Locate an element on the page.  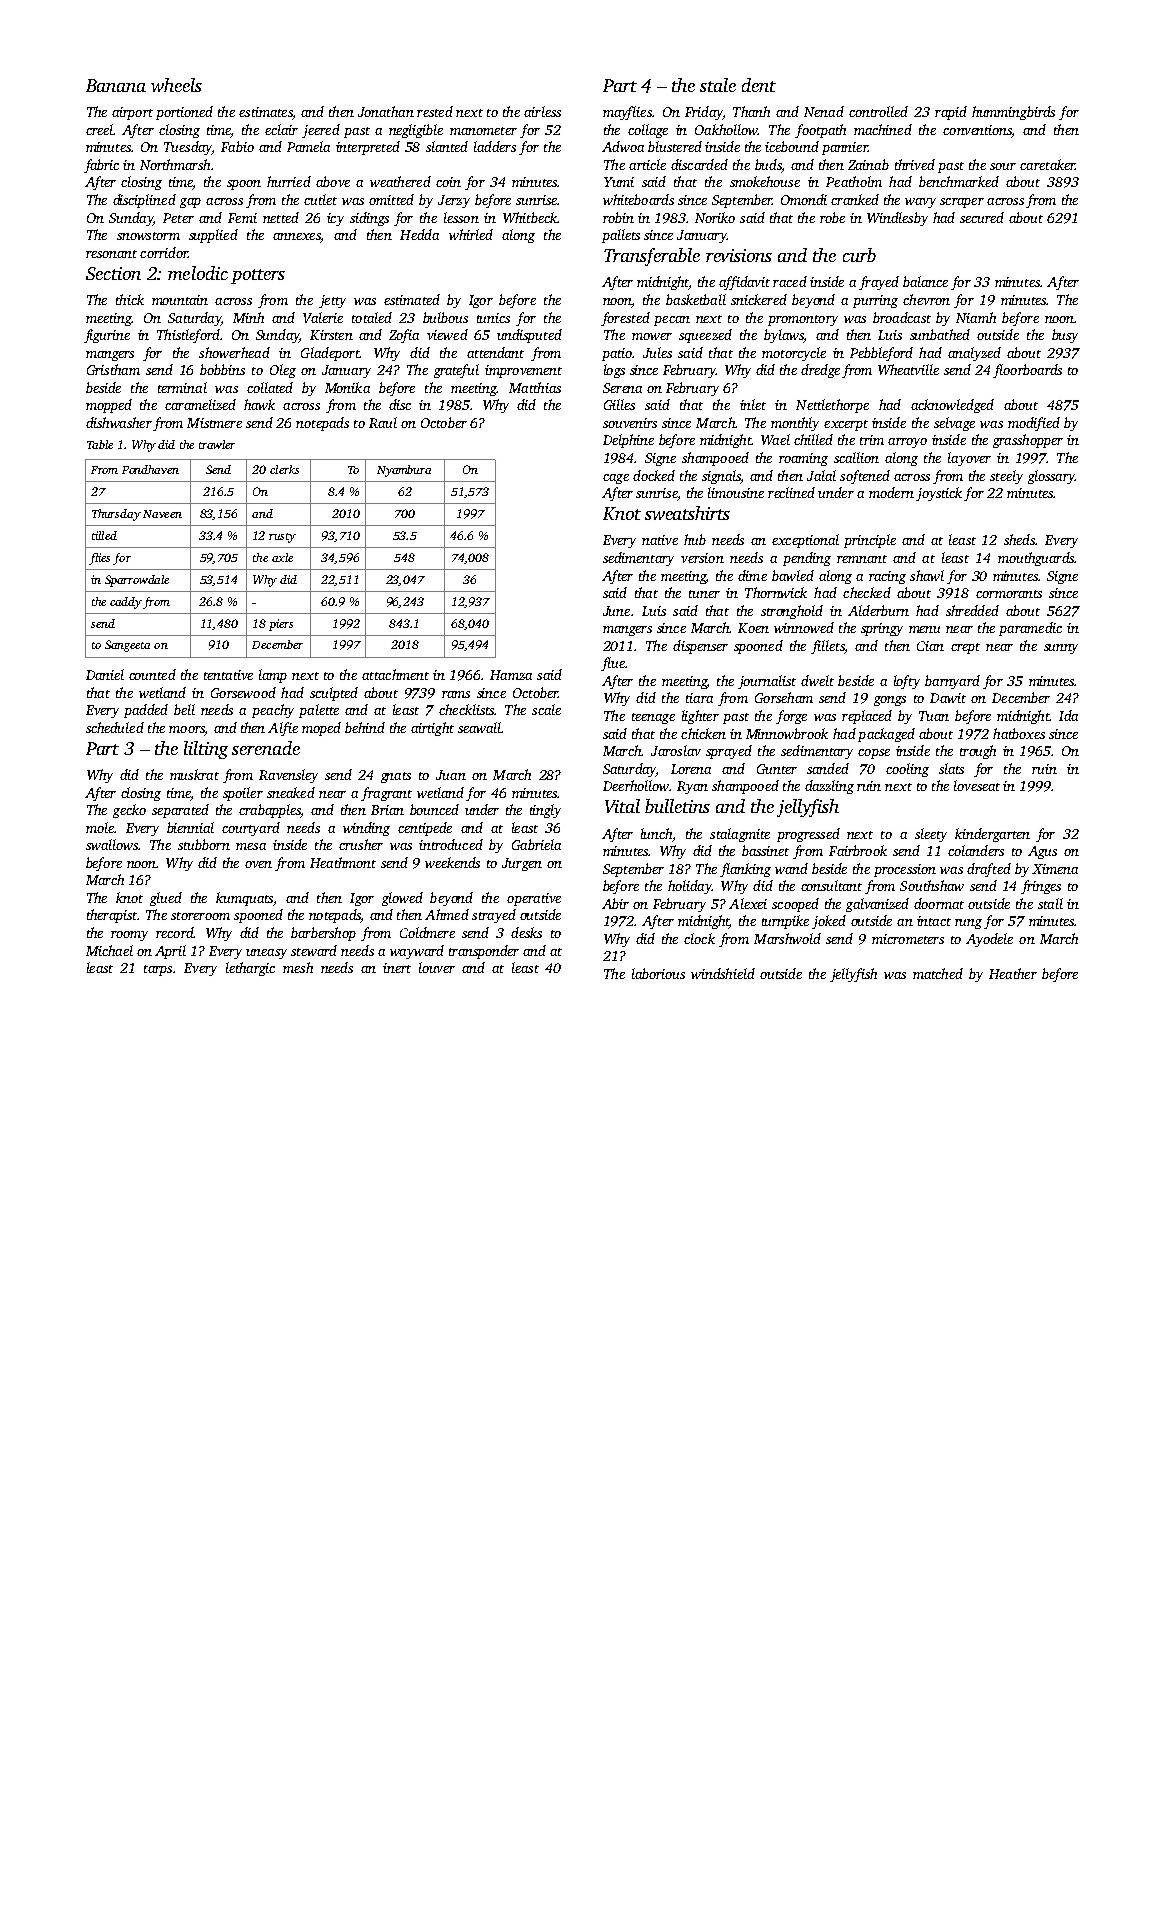
Windlesby is located at coordinates (897, 219).
